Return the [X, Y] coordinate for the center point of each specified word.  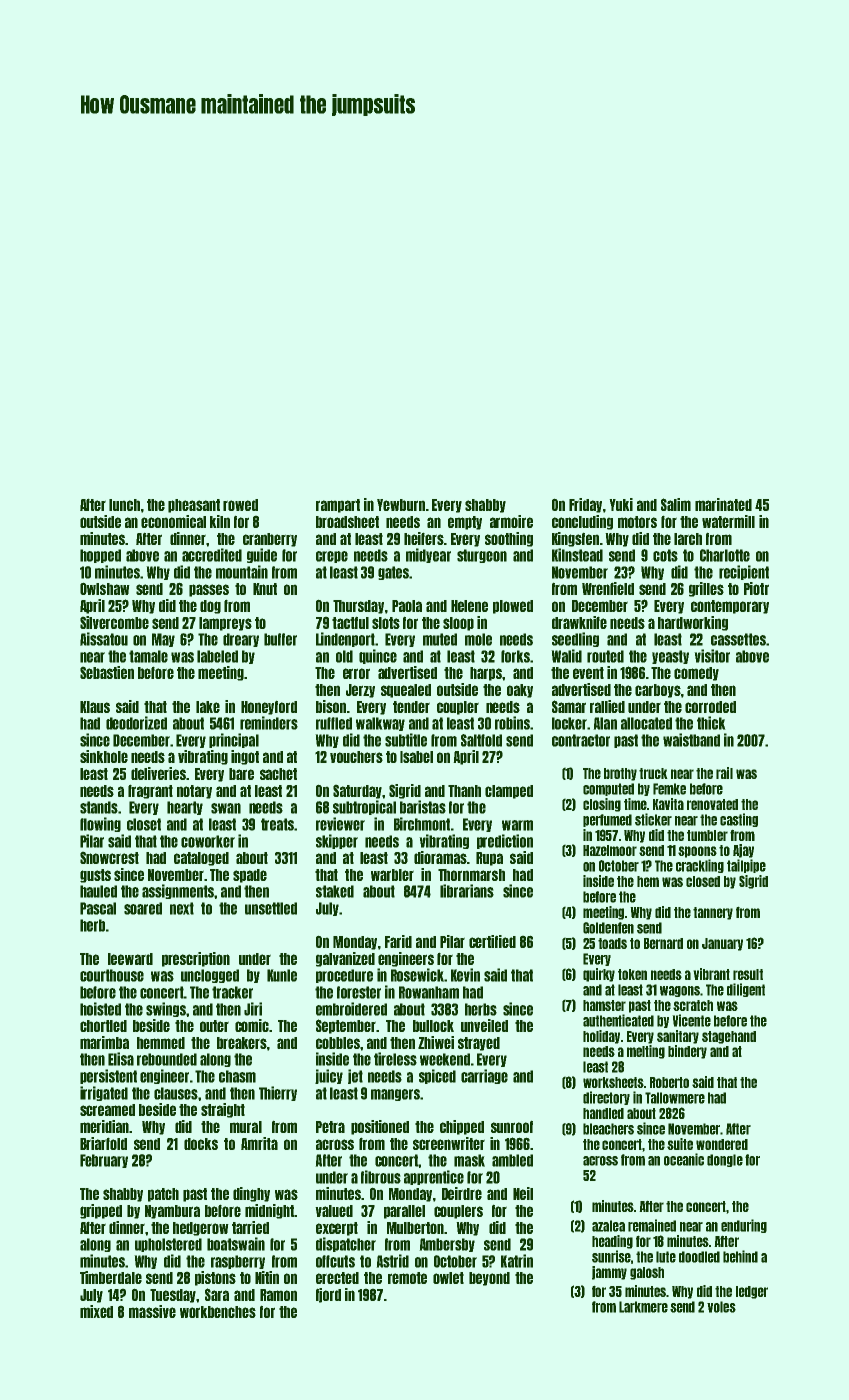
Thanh [464, 791]
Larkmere [643, 1307]
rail [724, 773]
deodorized [136, 723]
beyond [489, 1279]
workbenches [218, 1312]
